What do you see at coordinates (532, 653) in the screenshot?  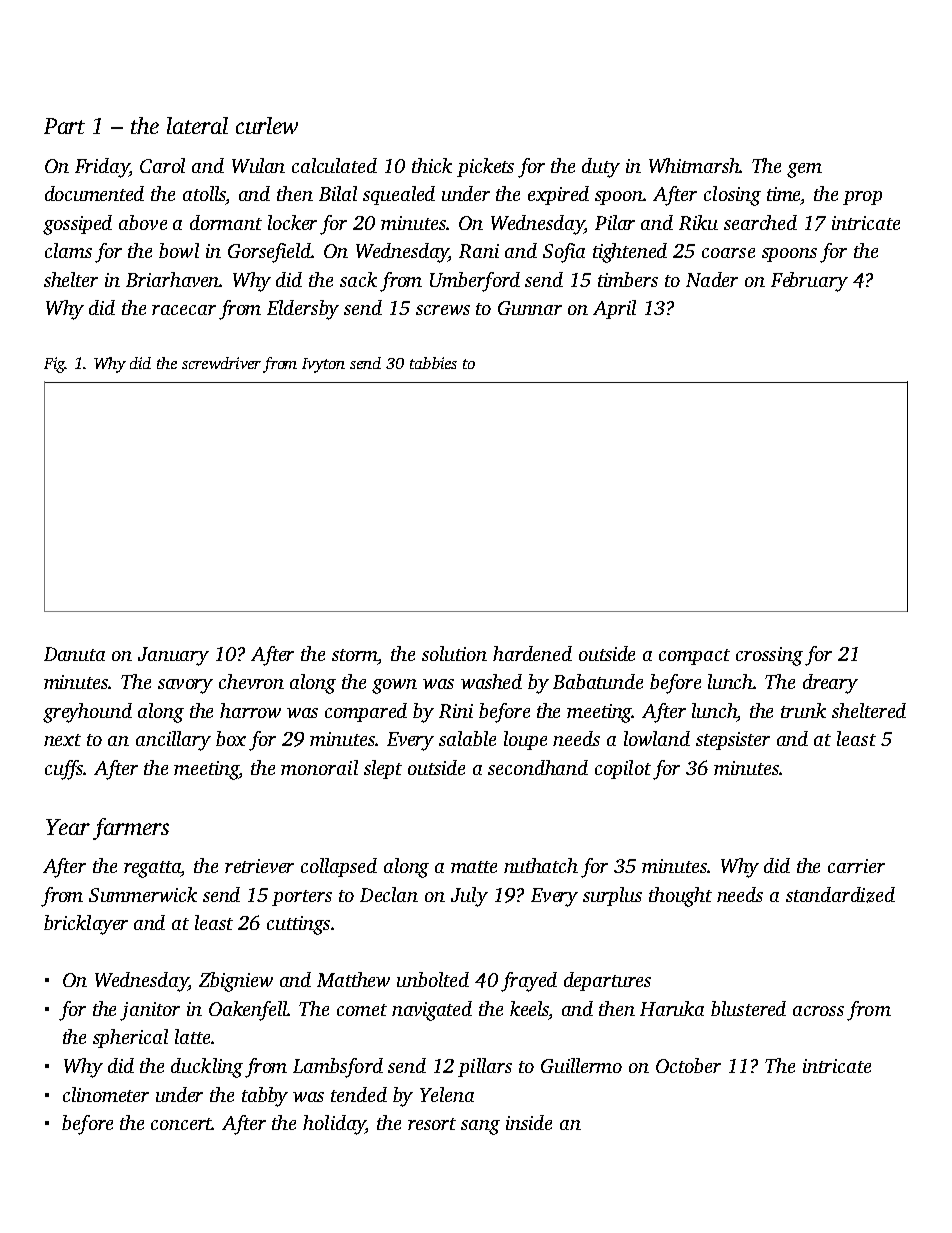 I see `hardened` at bounding box center [532, 653].
